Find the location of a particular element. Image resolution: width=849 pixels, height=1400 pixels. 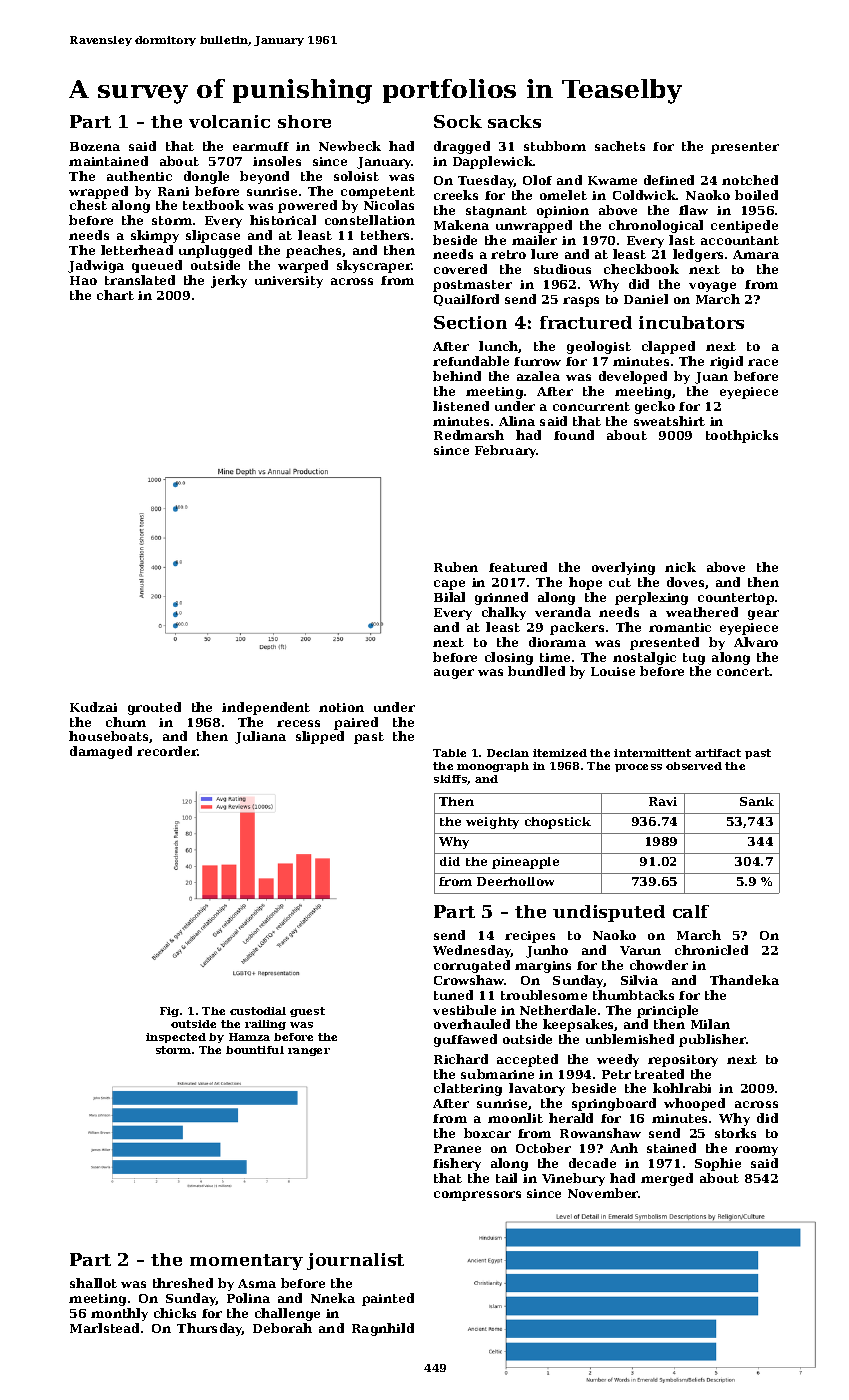

damaged is located at coordinates (101, 752).
